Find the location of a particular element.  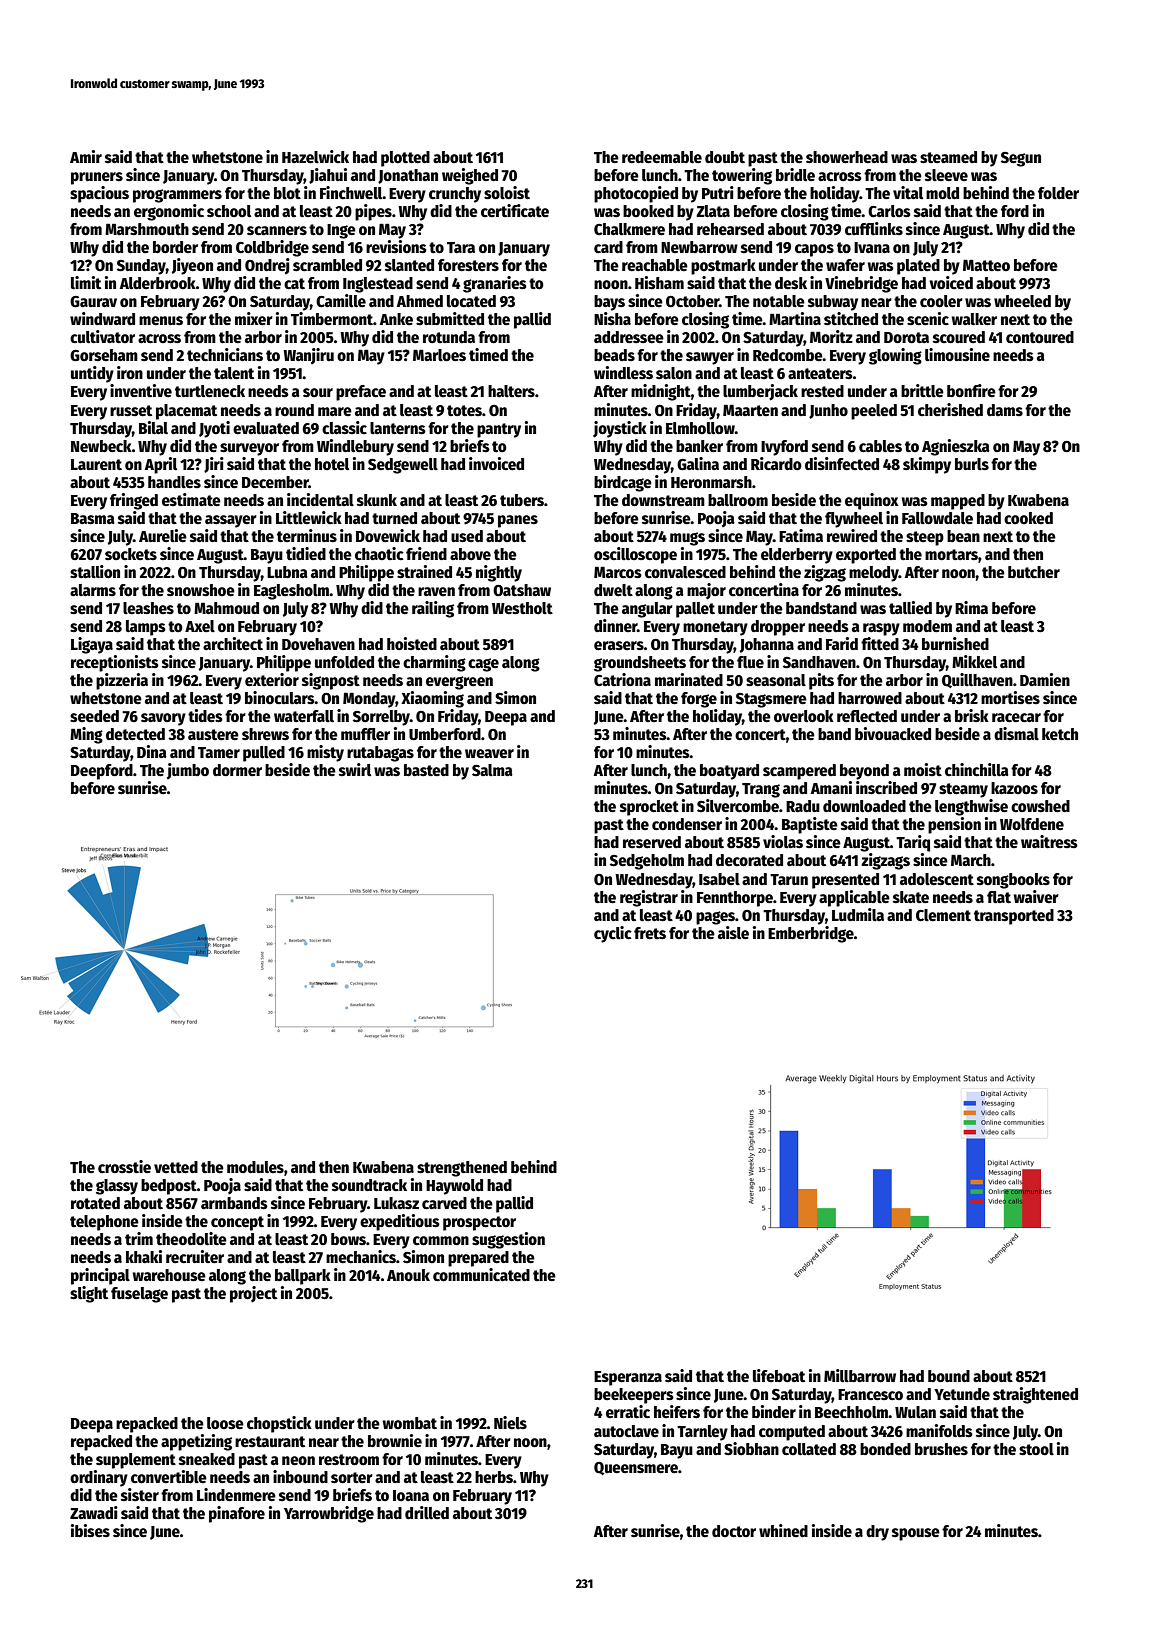

Damien is located at coordinates (1045, 679).
